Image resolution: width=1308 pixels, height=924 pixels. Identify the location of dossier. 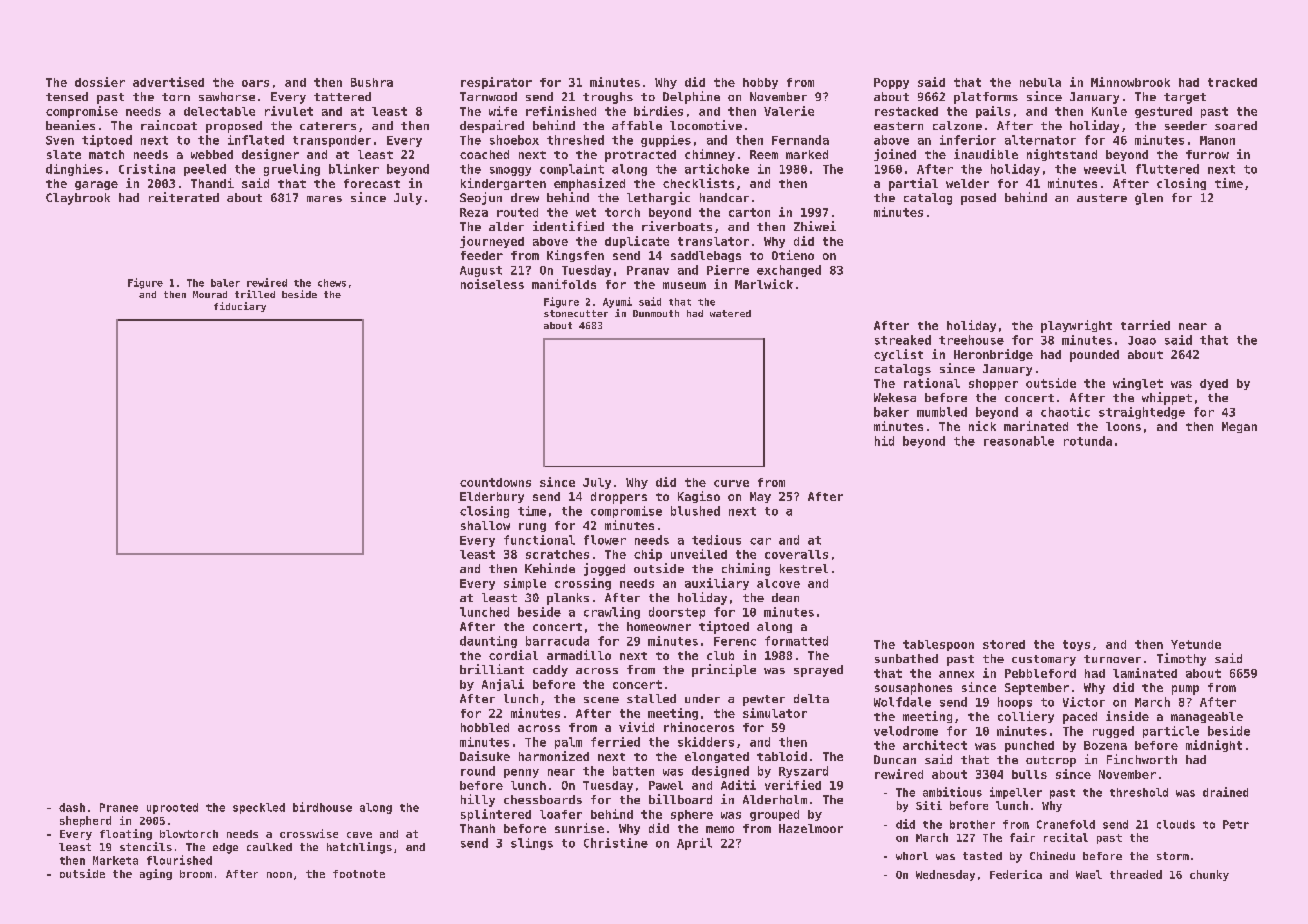
(100, 82).
